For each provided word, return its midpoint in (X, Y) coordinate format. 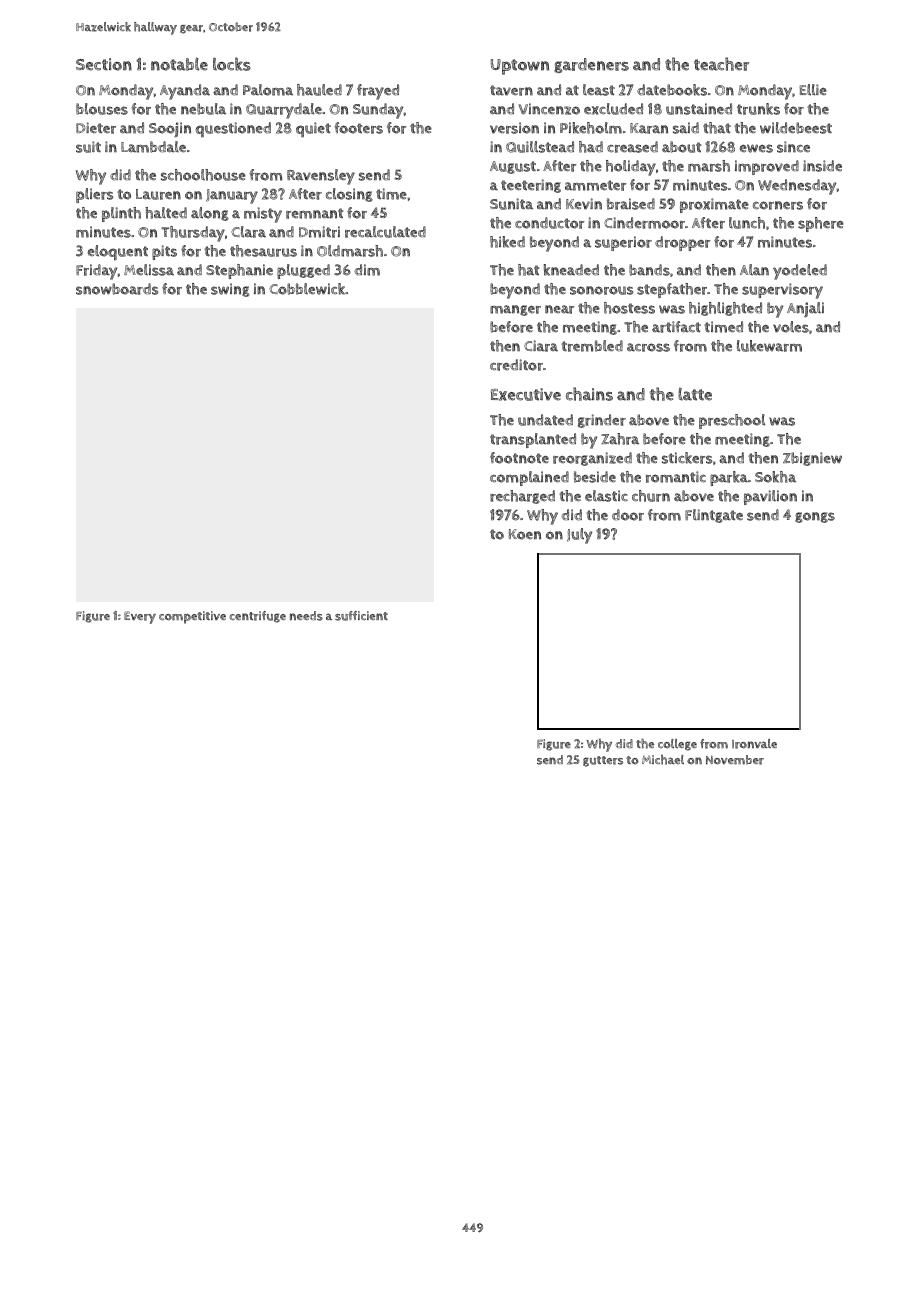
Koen (525, 534)
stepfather (672, 290)
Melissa (149, 270)
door (628, 515)
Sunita (511, 204)
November (735, 760)
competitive (192, 617)
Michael (663, 759)
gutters (603, 761)
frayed (378, 92)
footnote (519, 458)
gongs (815, 517)
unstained (699, 109)
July (579, 536)
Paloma (268, 90)
